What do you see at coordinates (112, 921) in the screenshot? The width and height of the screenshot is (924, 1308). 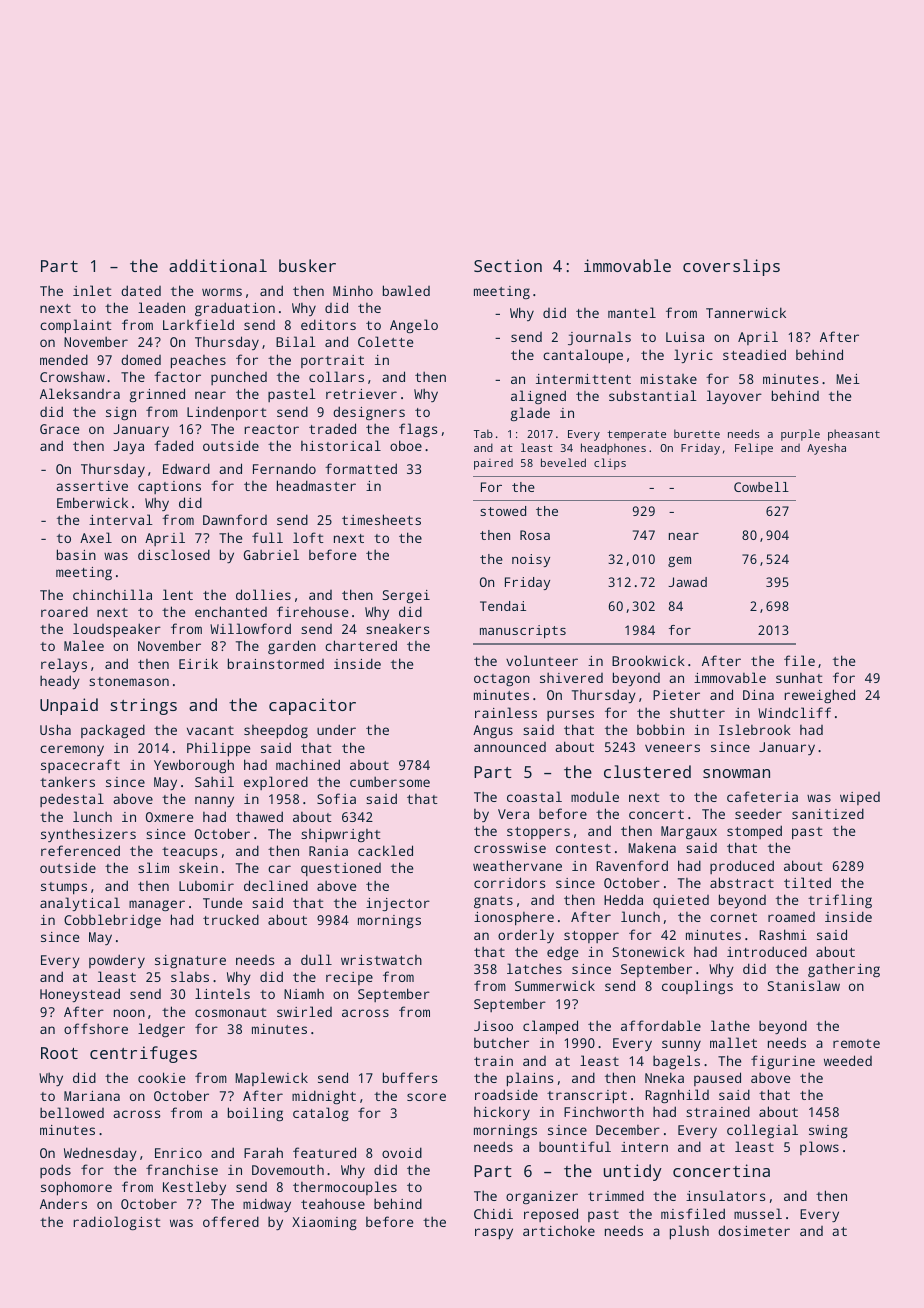 I see `Cobblebridge` at bounding box center [112, 921].
